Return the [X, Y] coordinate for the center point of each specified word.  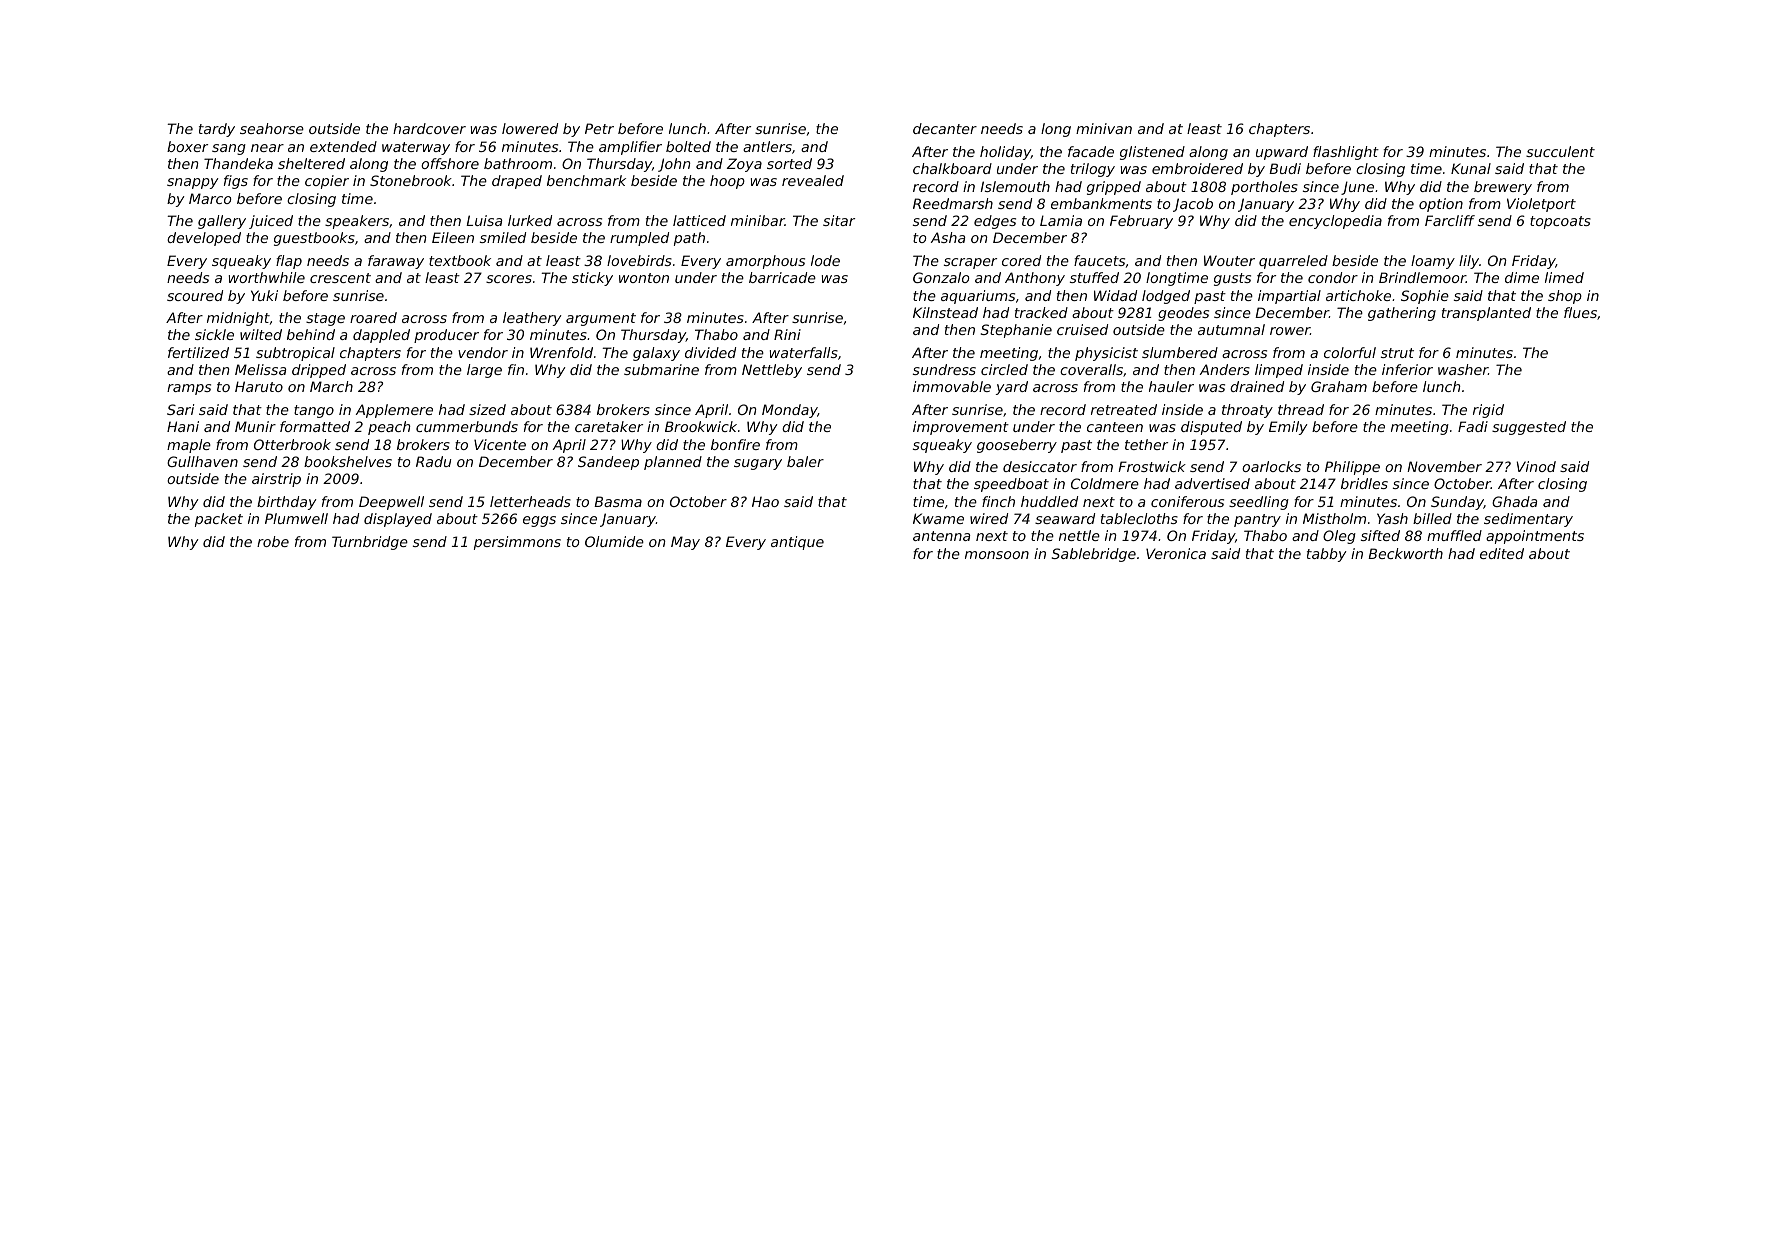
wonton [644, 278]
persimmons [517, 543]
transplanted [1486, 314]
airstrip [276, 480]
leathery [532, 319]
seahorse [272, 128]
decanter [945, 128]
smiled [503, 237]
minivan [1104, 128]
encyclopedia [1335, 222]
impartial [1289, 297]
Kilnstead [945, 312]
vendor [483, 352]
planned [673, 463]
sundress [944, 369]
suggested [1529, 428]
